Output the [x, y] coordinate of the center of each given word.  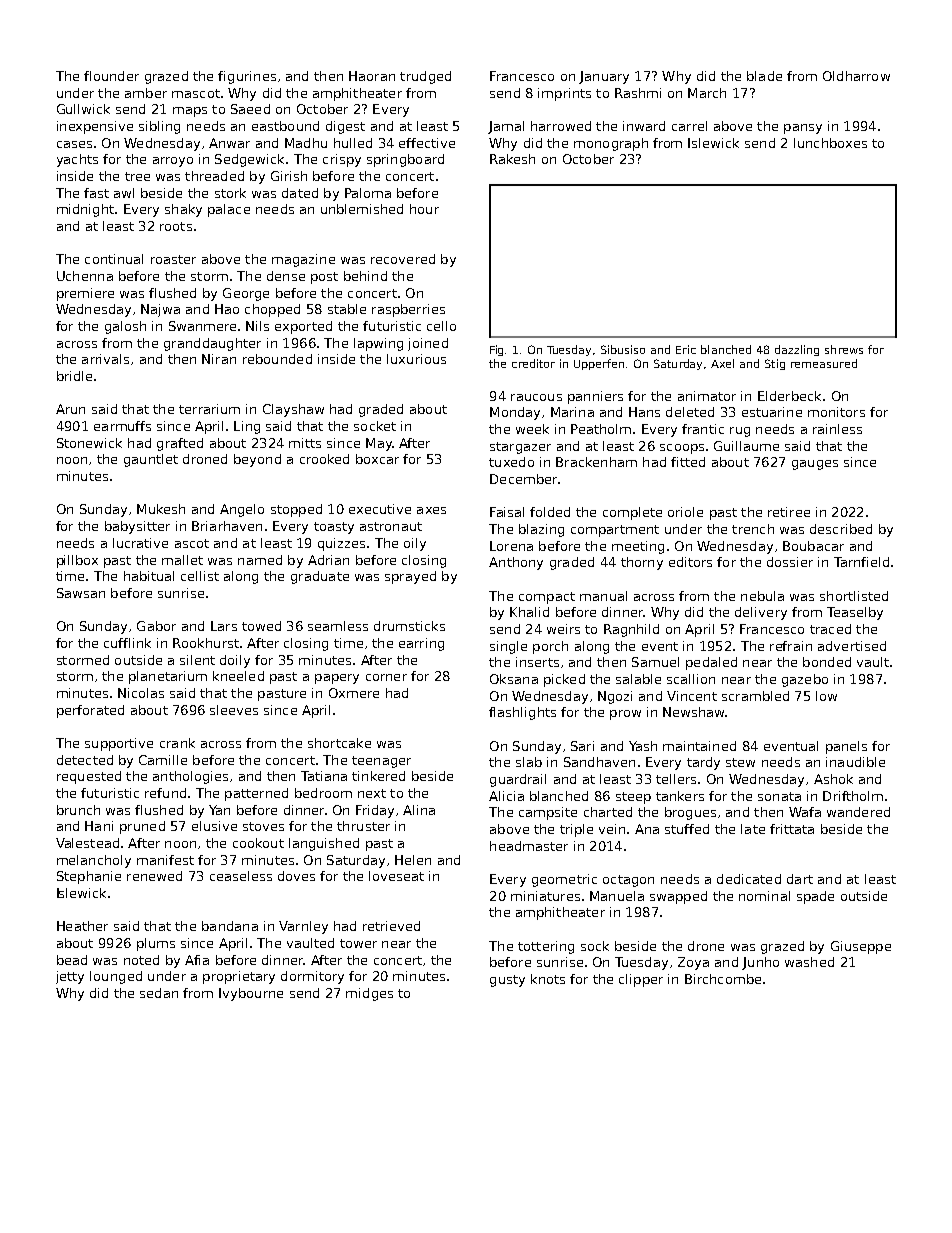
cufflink [127, 643]
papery [337, 679]
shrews [844, 349]
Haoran [372, 76]
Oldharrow [856, 76]
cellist [200, 576]
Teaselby [855, 613]
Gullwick [83, 109]
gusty [507, 981]
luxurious [416, 359]
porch [550, 647]
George [246, 294]
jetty [70, 977]
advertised [852, 646]
